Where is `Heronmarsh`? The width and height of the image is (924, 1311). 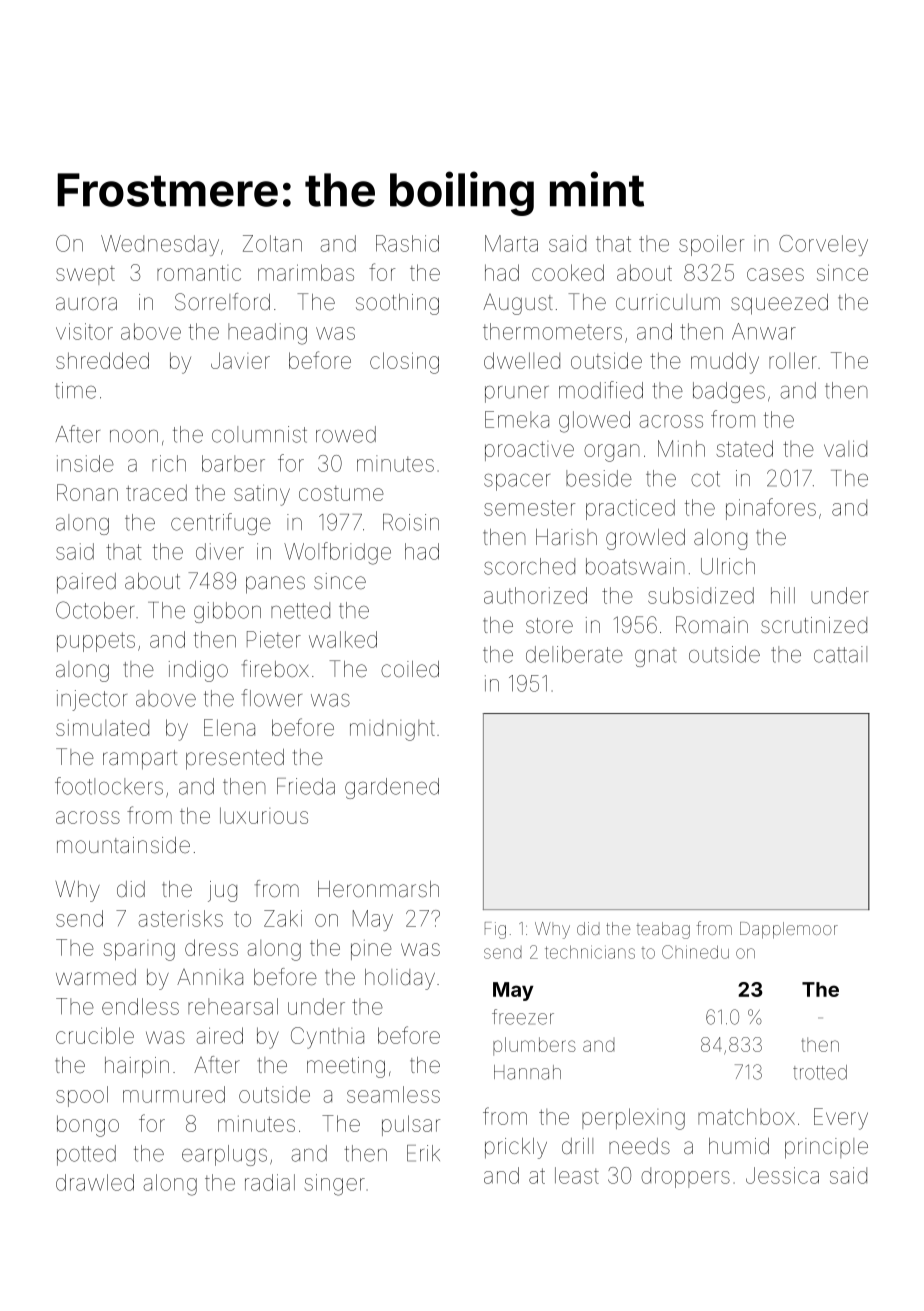 Heronmarsh is located at coordinates (378, 889).
